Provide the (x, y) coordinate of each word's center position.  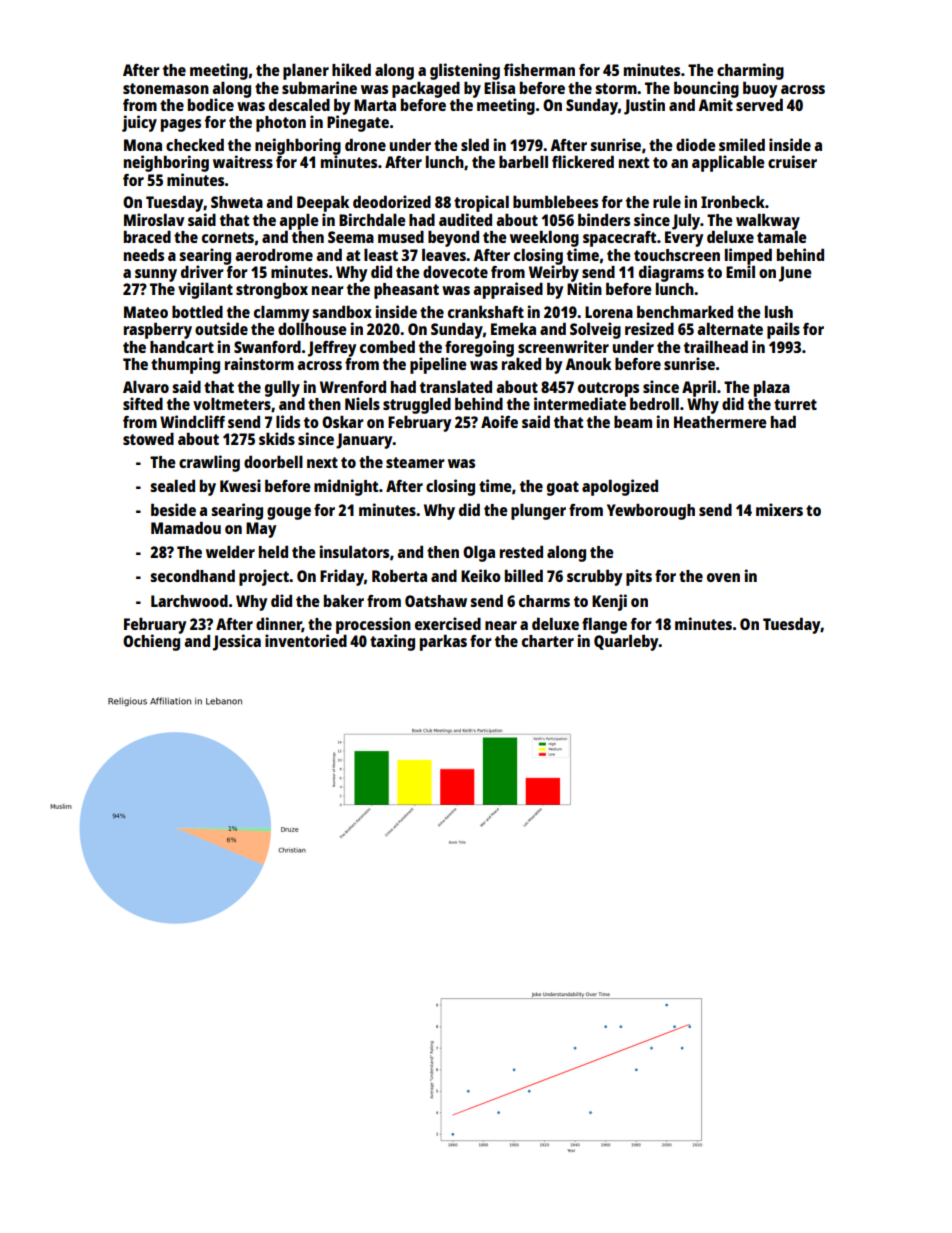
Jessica (237, 642)
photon (281, 124)
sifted (143, 403)
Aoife (499, 421)
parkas (443, 642)
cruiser (792, 161)
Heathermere (720, 422)
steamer (415, 462)
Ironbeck (733, 201)
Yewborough (651, 512)
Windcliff (192, 421)
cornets (228, 237)
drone (365, 144)
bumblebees (555, 201)
